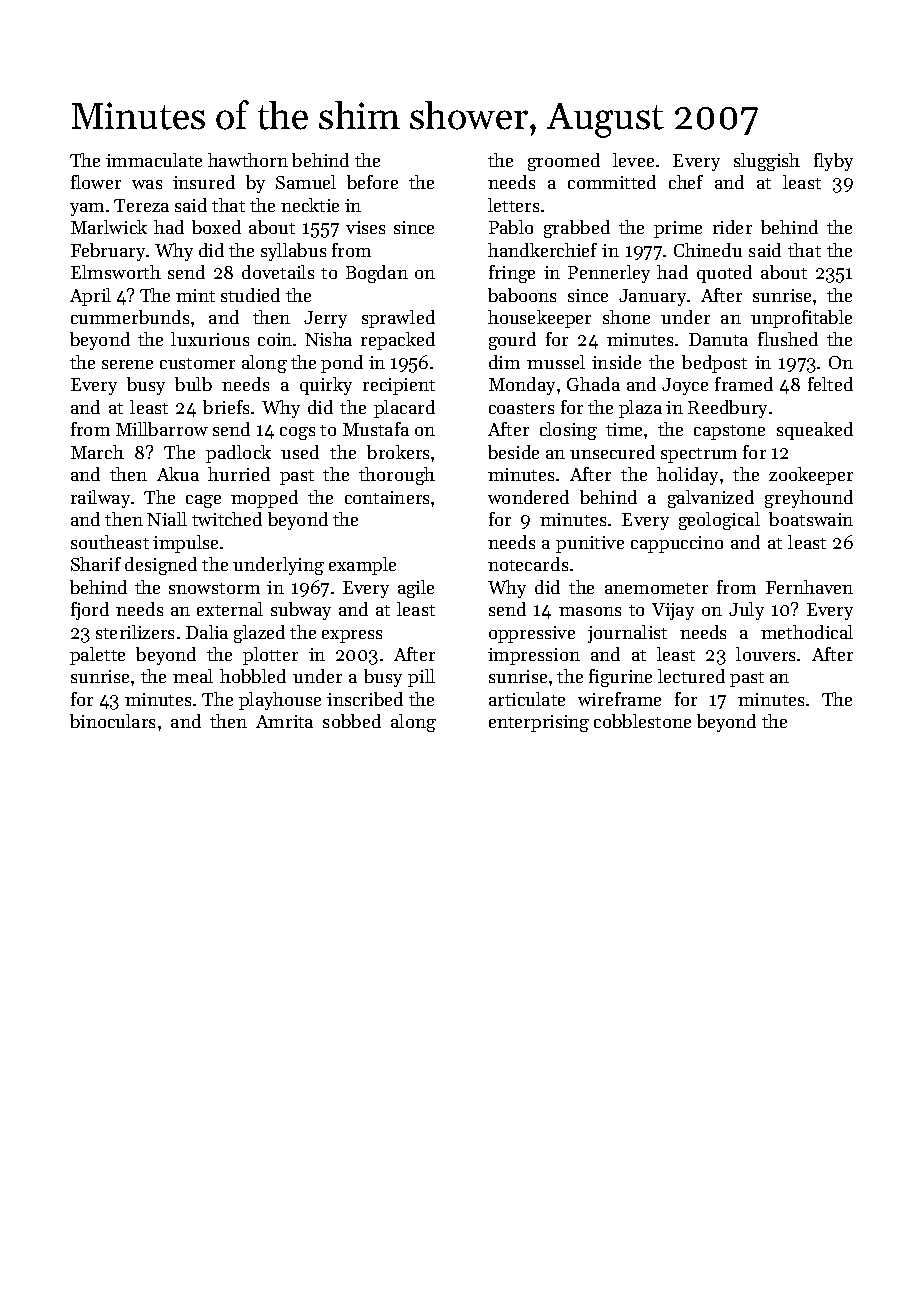 Image resolution: width=924 pixels, height=1311 pixels. I want to click on agile, so click(416, 589).
